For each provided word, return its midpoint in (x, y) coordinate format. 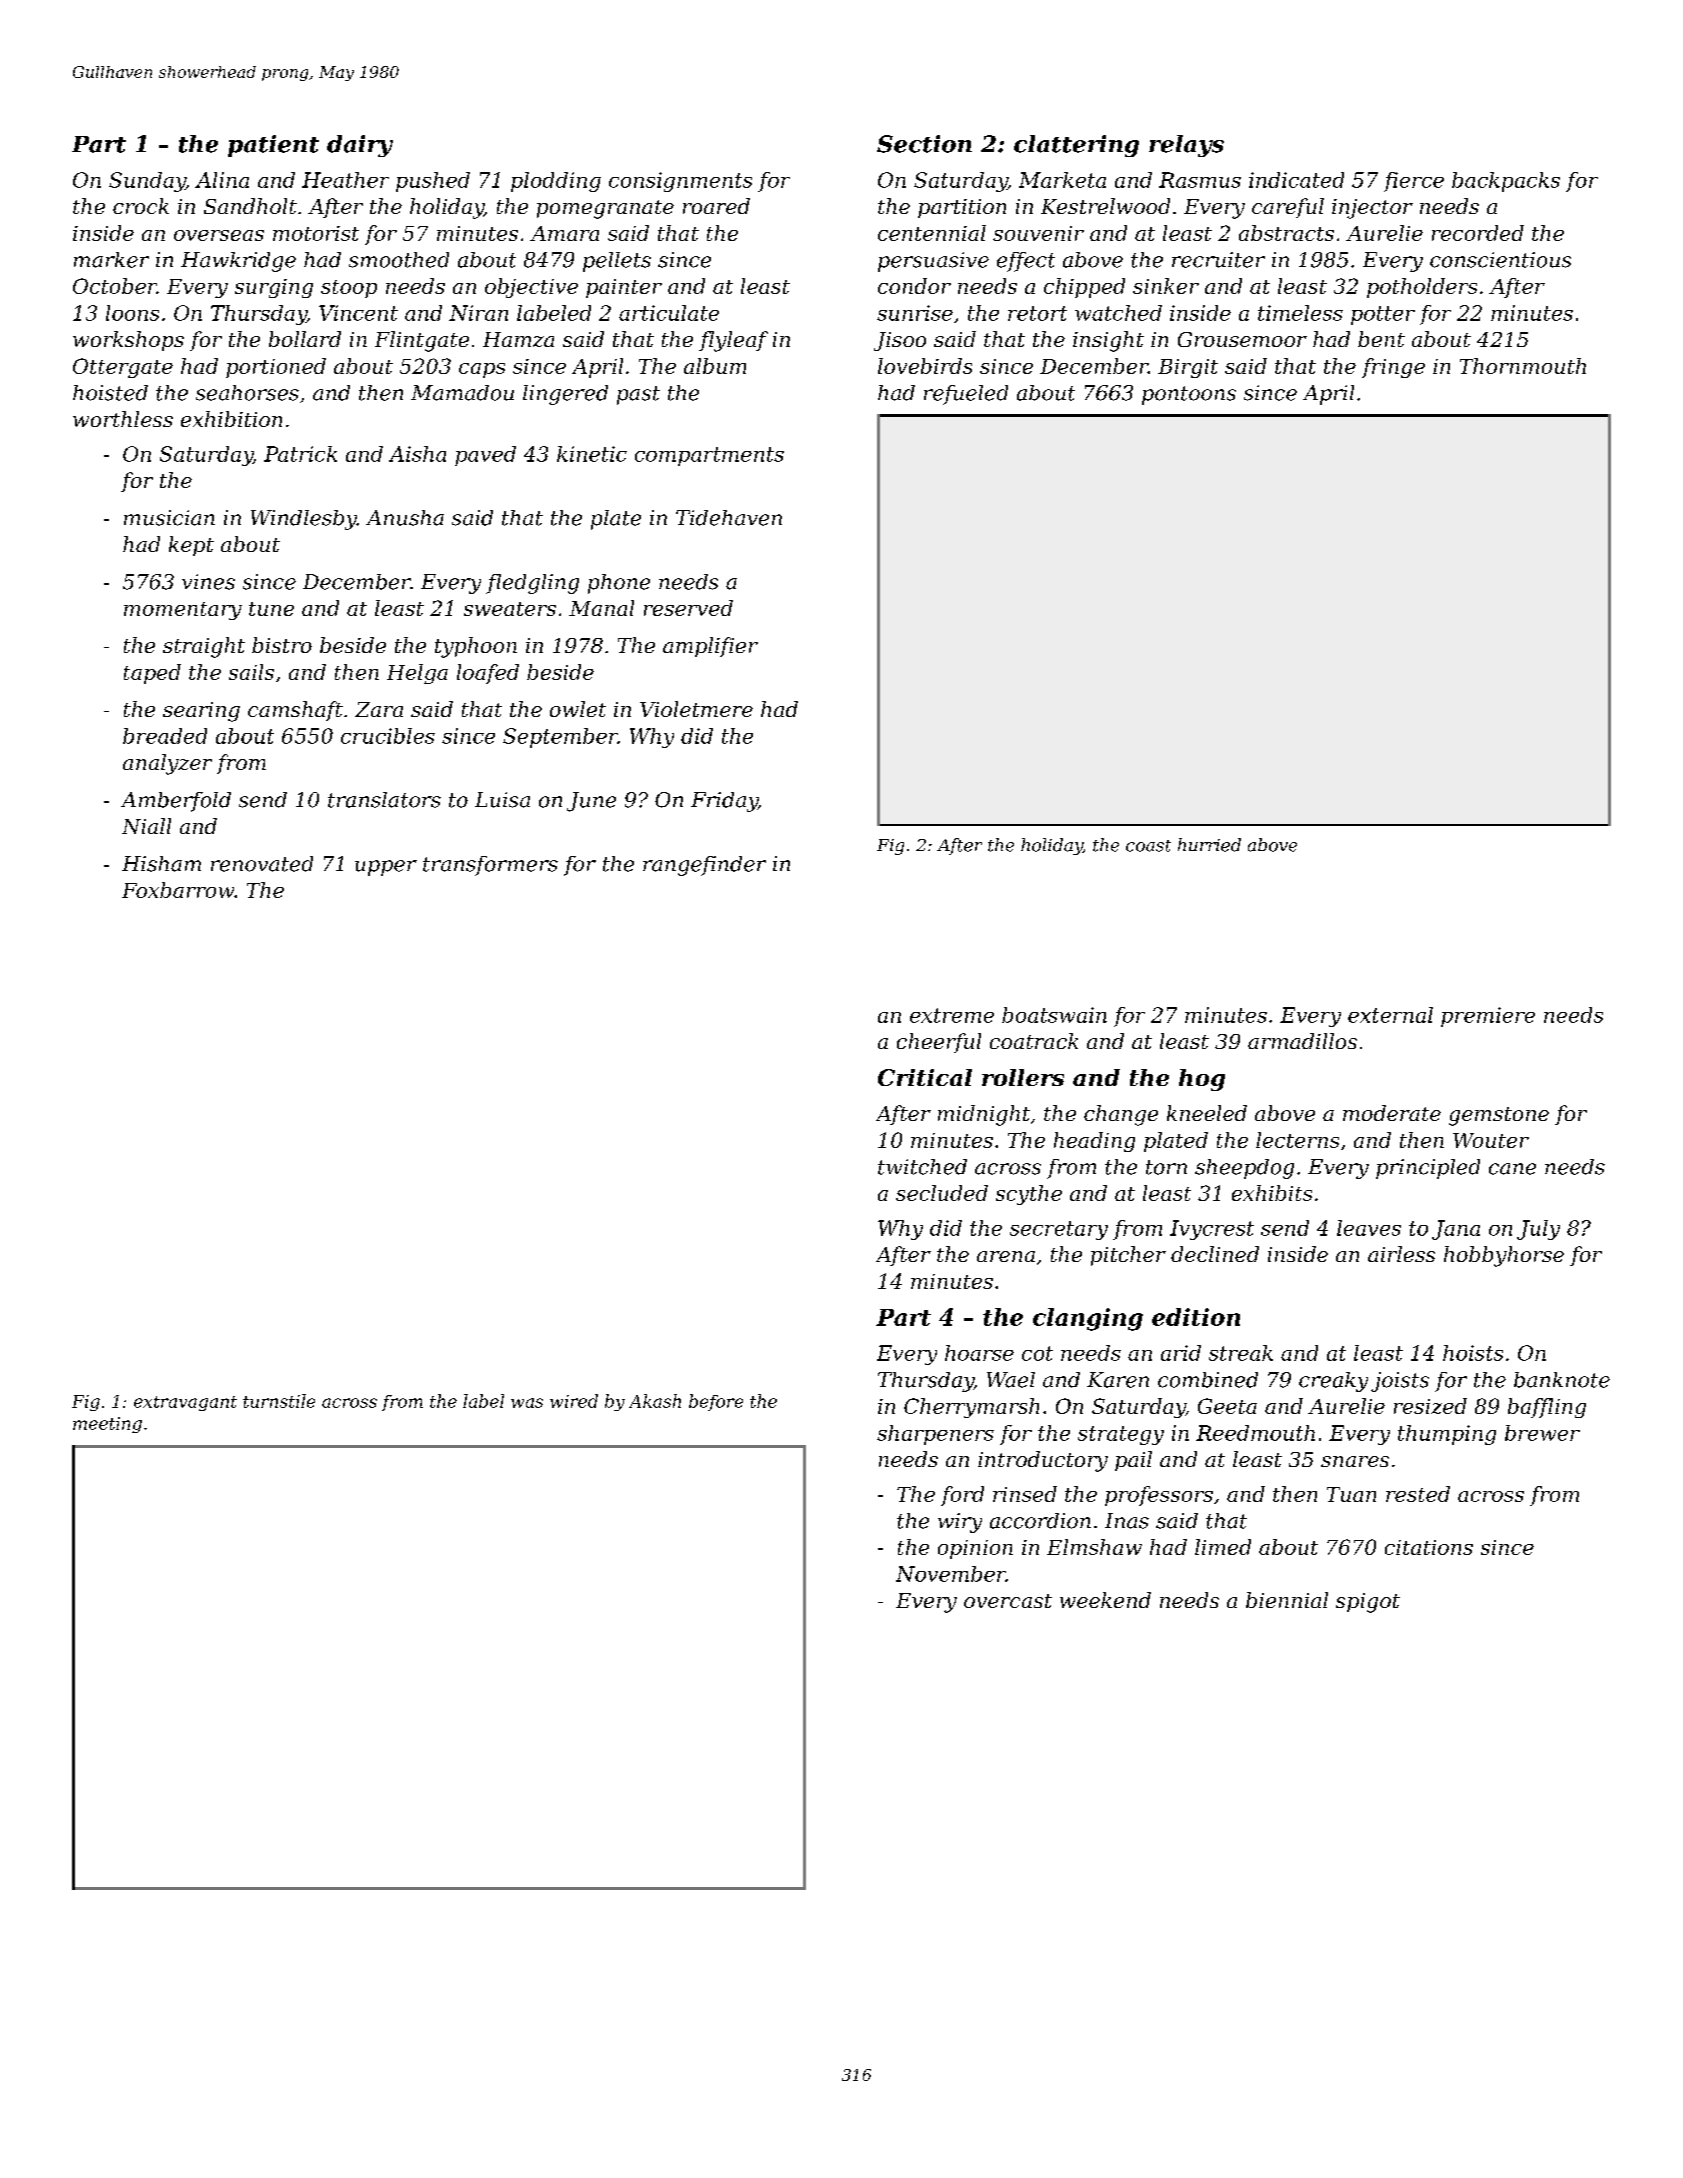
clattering (1076, 146)
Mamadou (462, 393)
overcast (1008, 1601)
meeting (107, 1425)
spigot (1368, 1603)
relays (1186, 146)
